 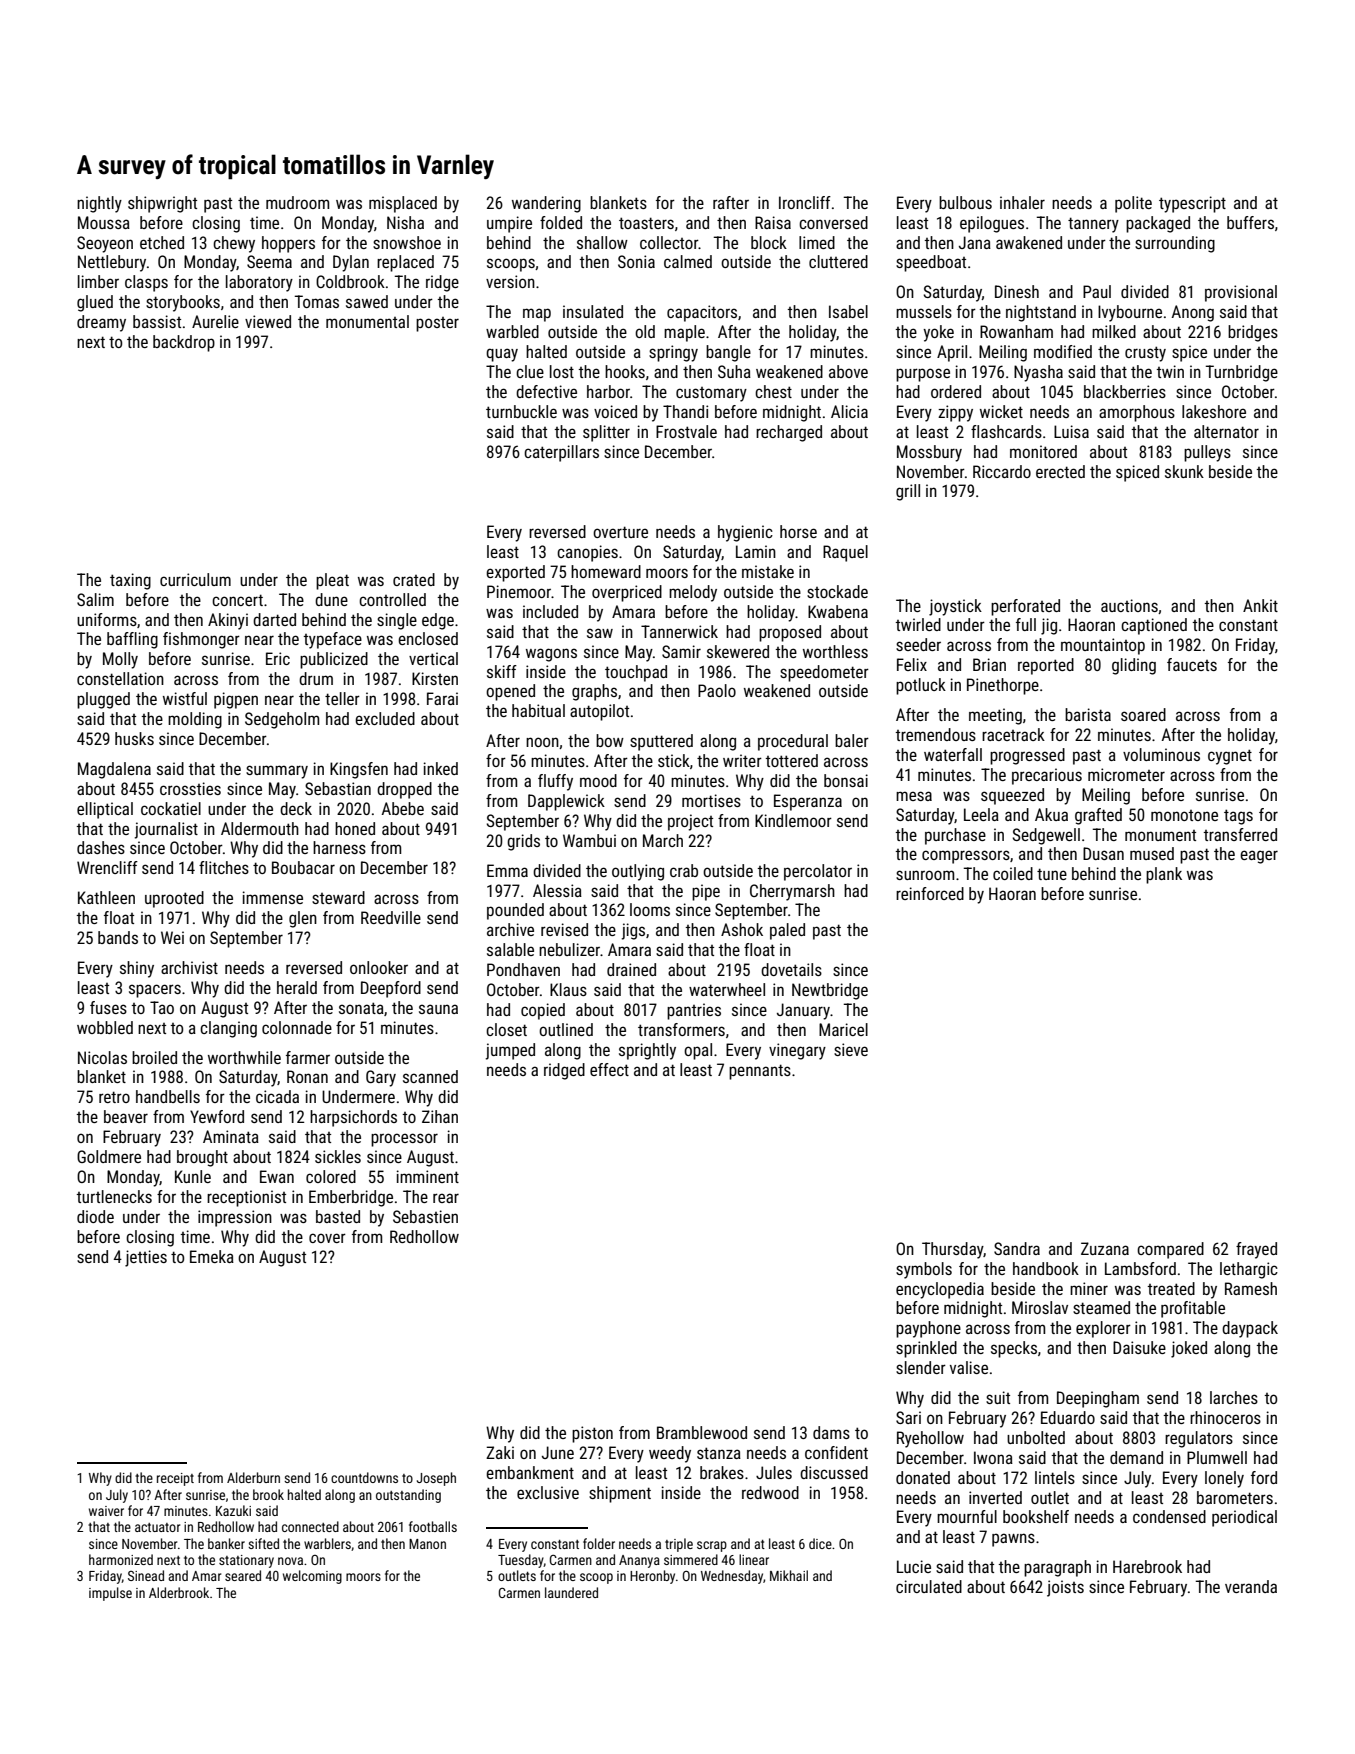 What do you see at coordinates (269, 261) in the document?
I see `Seema` at bounding box center [269, 261].
